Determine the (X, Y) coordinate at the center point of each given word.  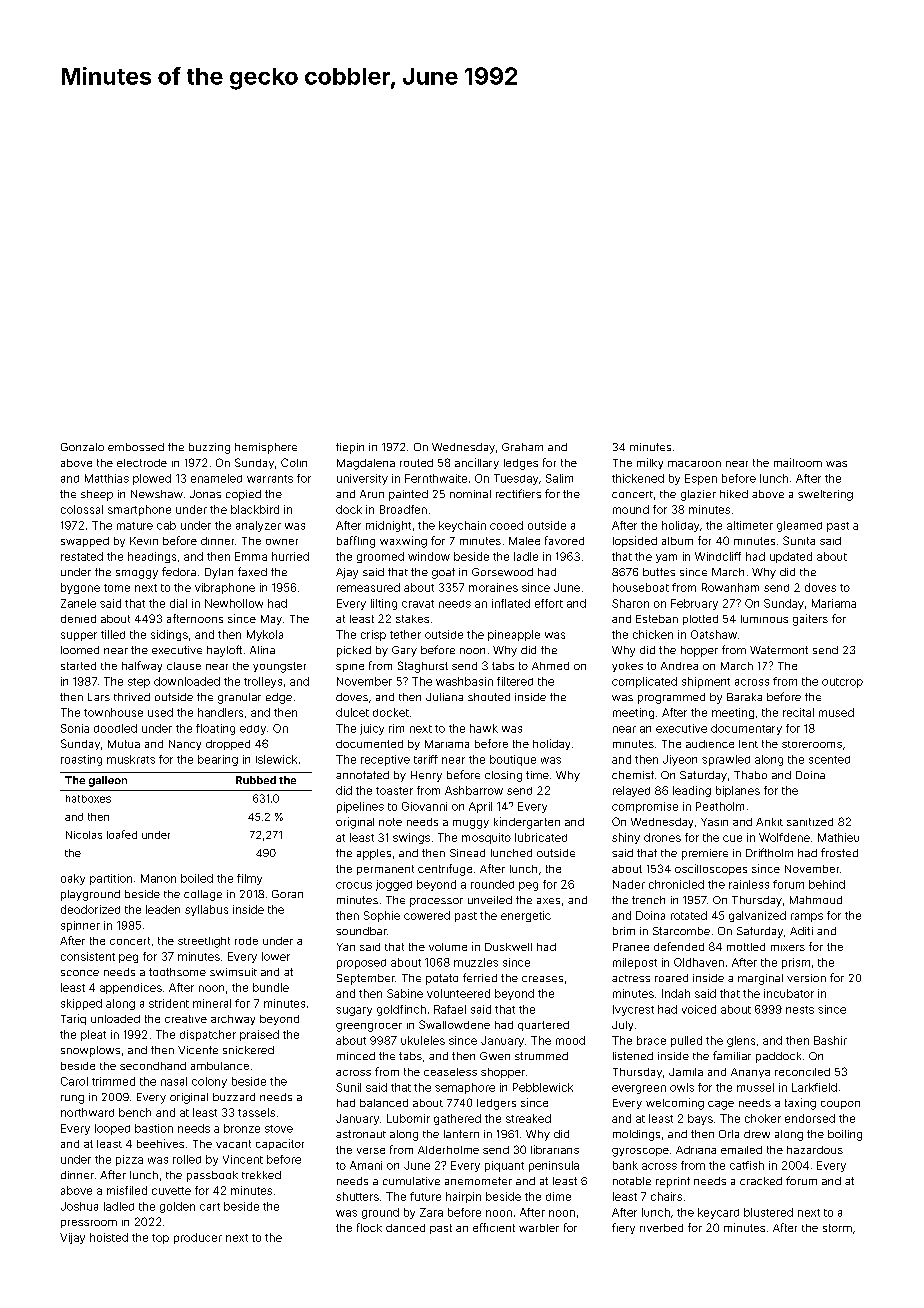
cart (210, 1207)
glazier (698, 495)
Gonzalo (82, 447)
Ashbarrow (474, 790)
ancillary (477, 463)
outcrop (842, 683)
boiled (197, 878)
